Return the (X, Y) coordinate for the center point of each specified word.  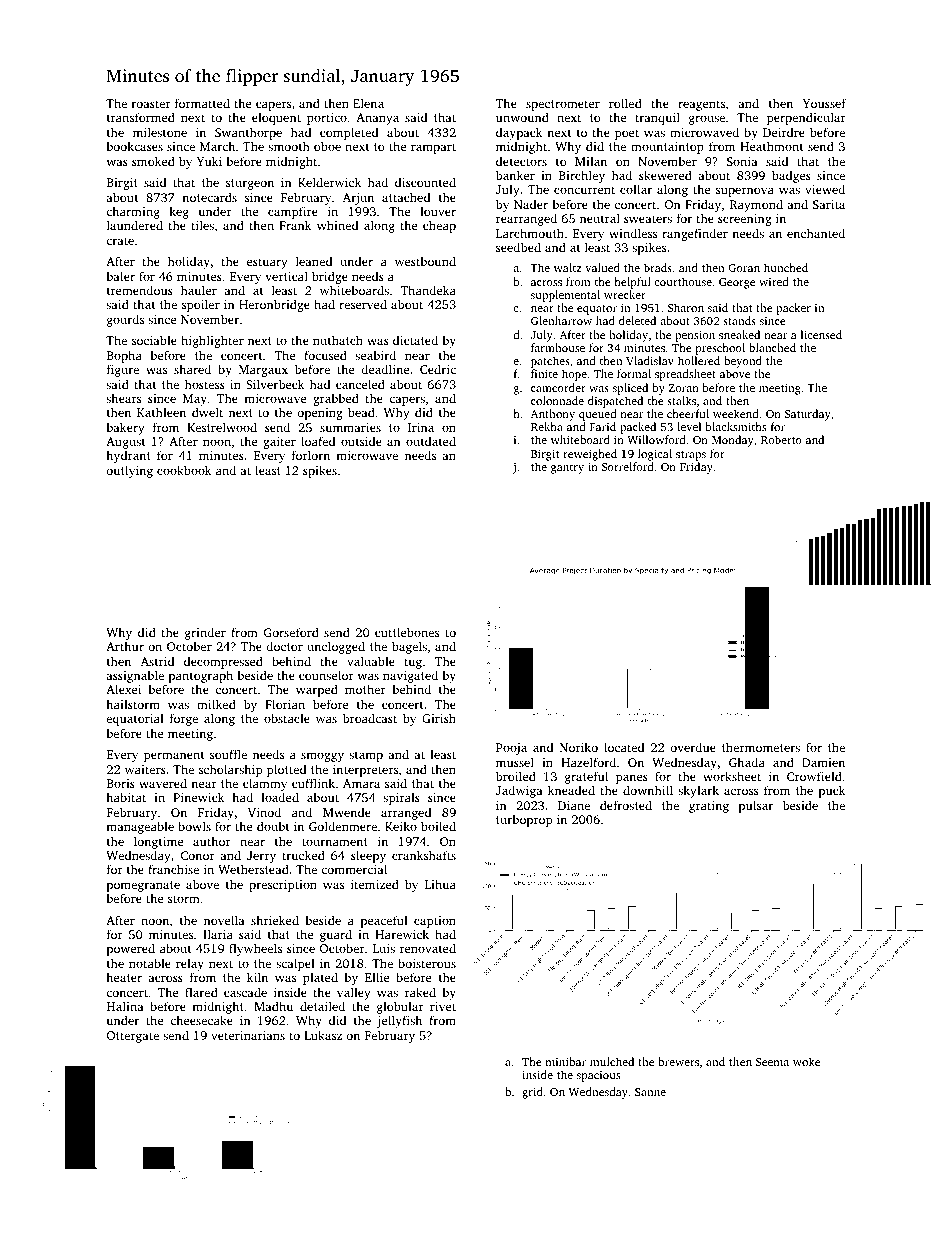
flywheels (255, 949)
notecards (209, 197)
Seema (772, 1062)
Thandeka (428, 290)
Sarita (829, 204)
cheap (439, 226)
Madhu (273, 1006)
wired (774, 281)
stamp (366, 756)
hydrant (128, 457)
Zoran (684, 388)
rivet (443, 1006)
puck (832, 791)
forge (184, 719)
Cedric (438, 369)
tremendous (140, 290)
